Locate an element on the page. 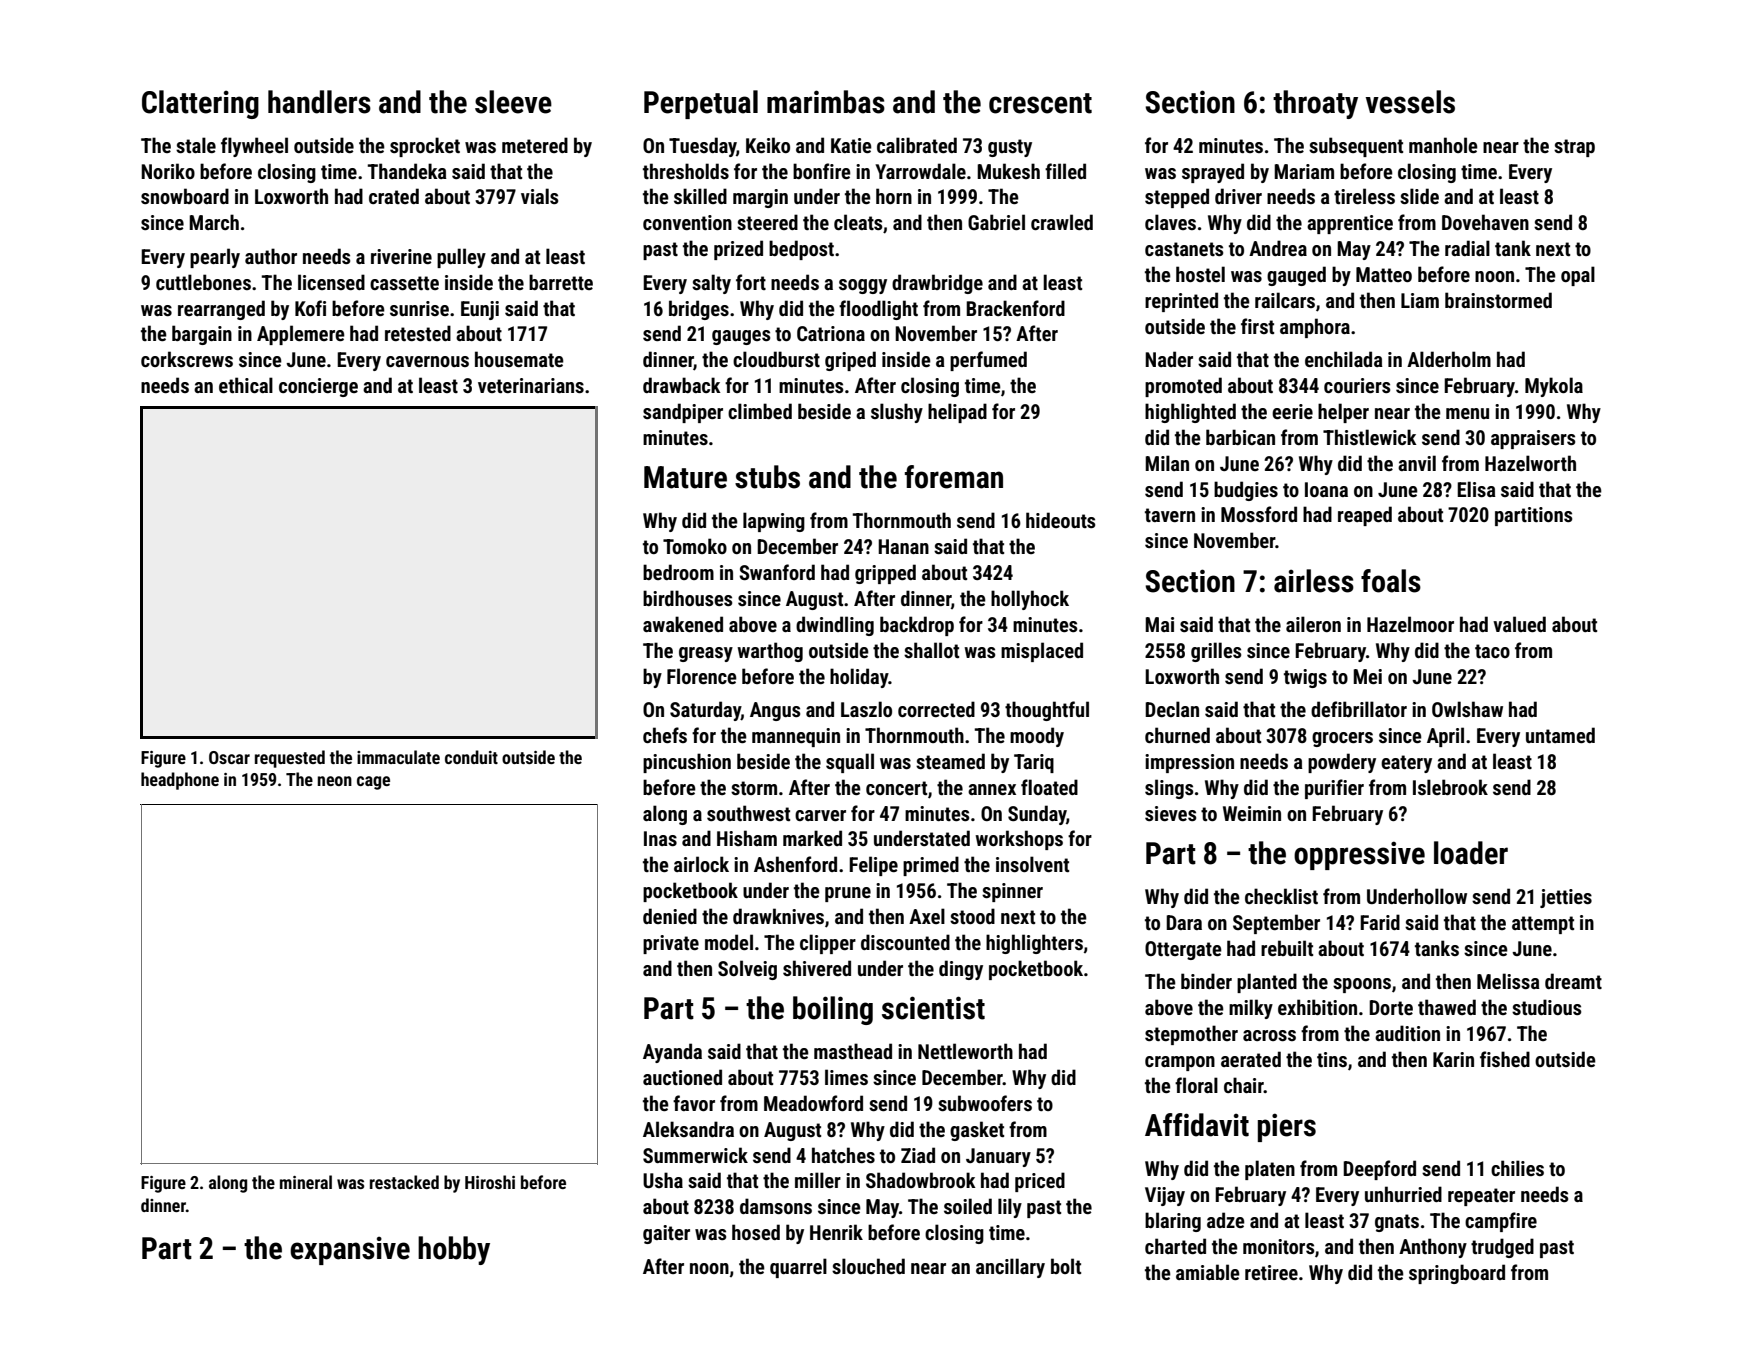  vessels is located at coordinates (1410, 102).
